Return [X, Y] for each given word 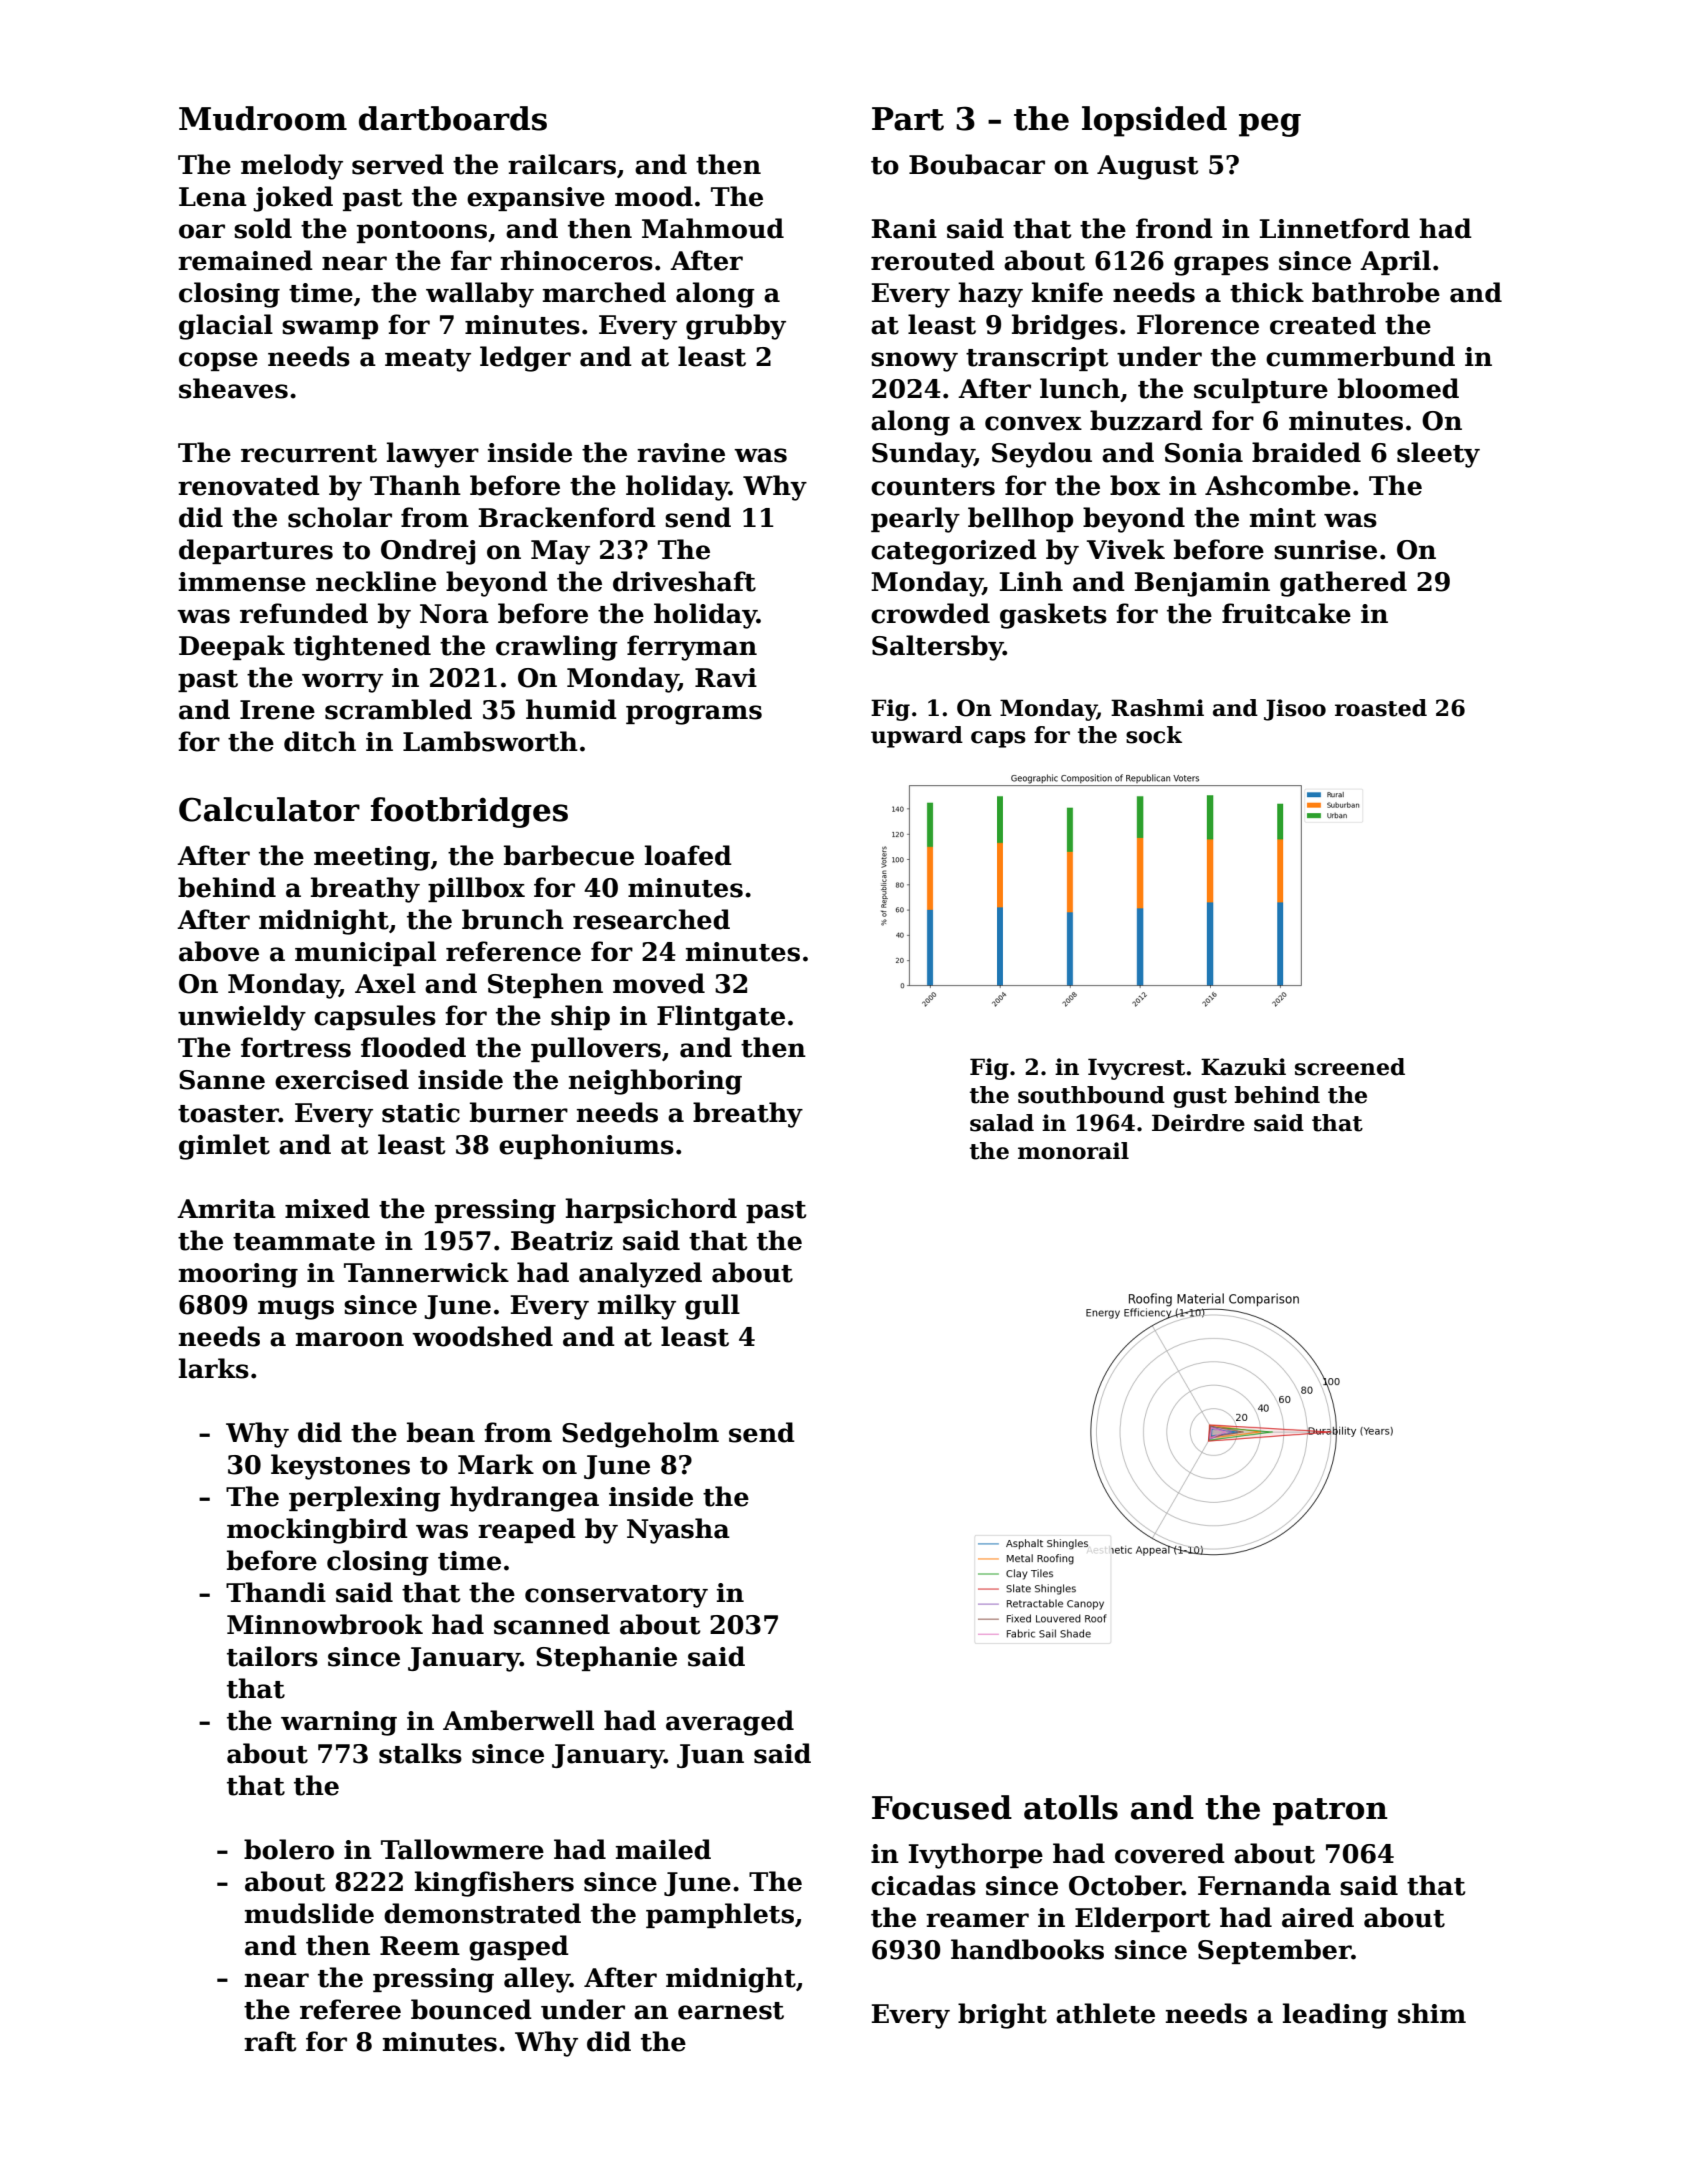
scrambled [398, 709]
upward [917, 737]
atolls [1071, 1807]
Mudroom [263, 118]
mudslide [309, 1913]
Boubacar [977, 164]
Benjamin [1202, 584]
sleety [1438, 455]
